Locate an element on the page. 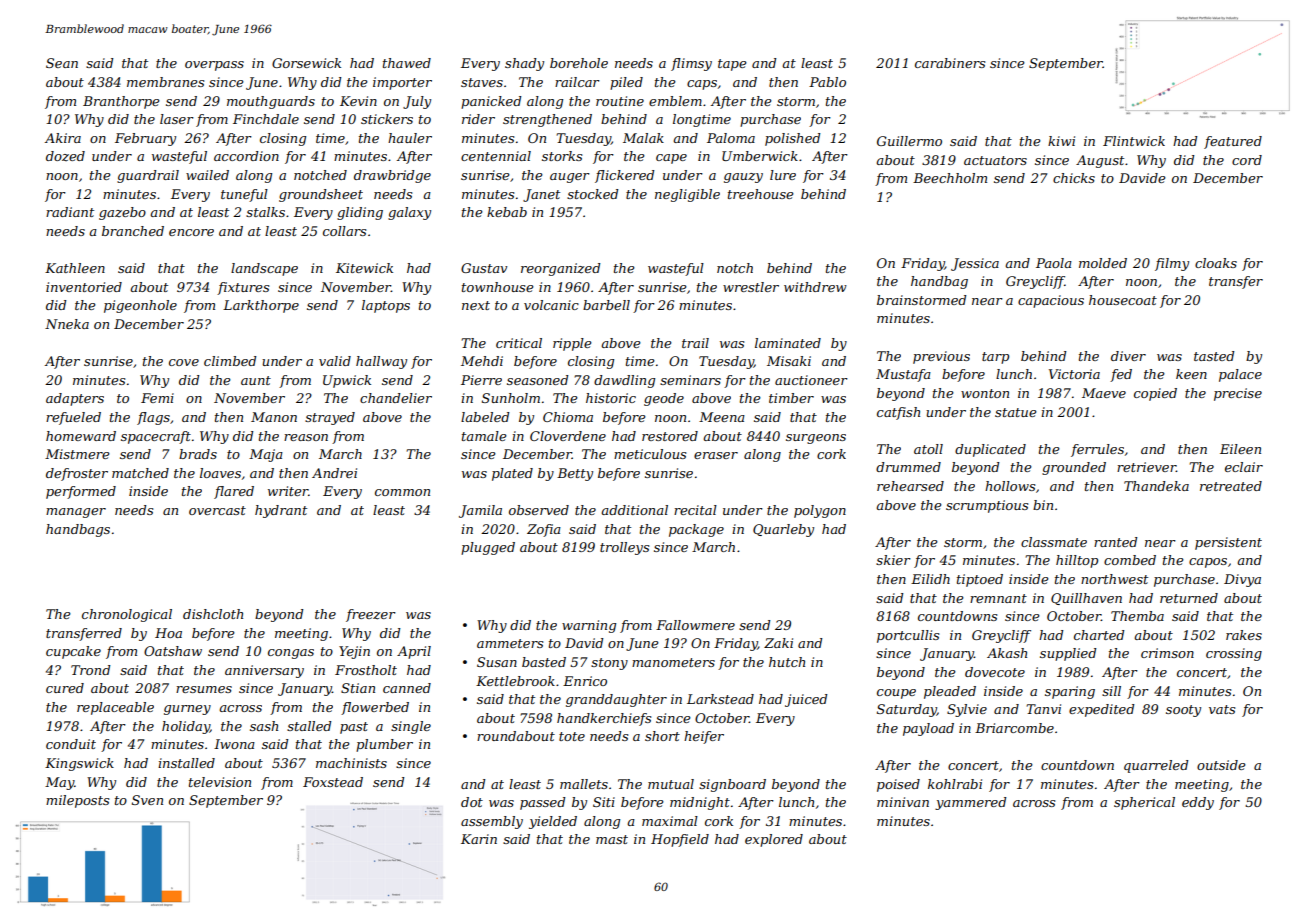  Kevin is located at coordinates (358, 101).
